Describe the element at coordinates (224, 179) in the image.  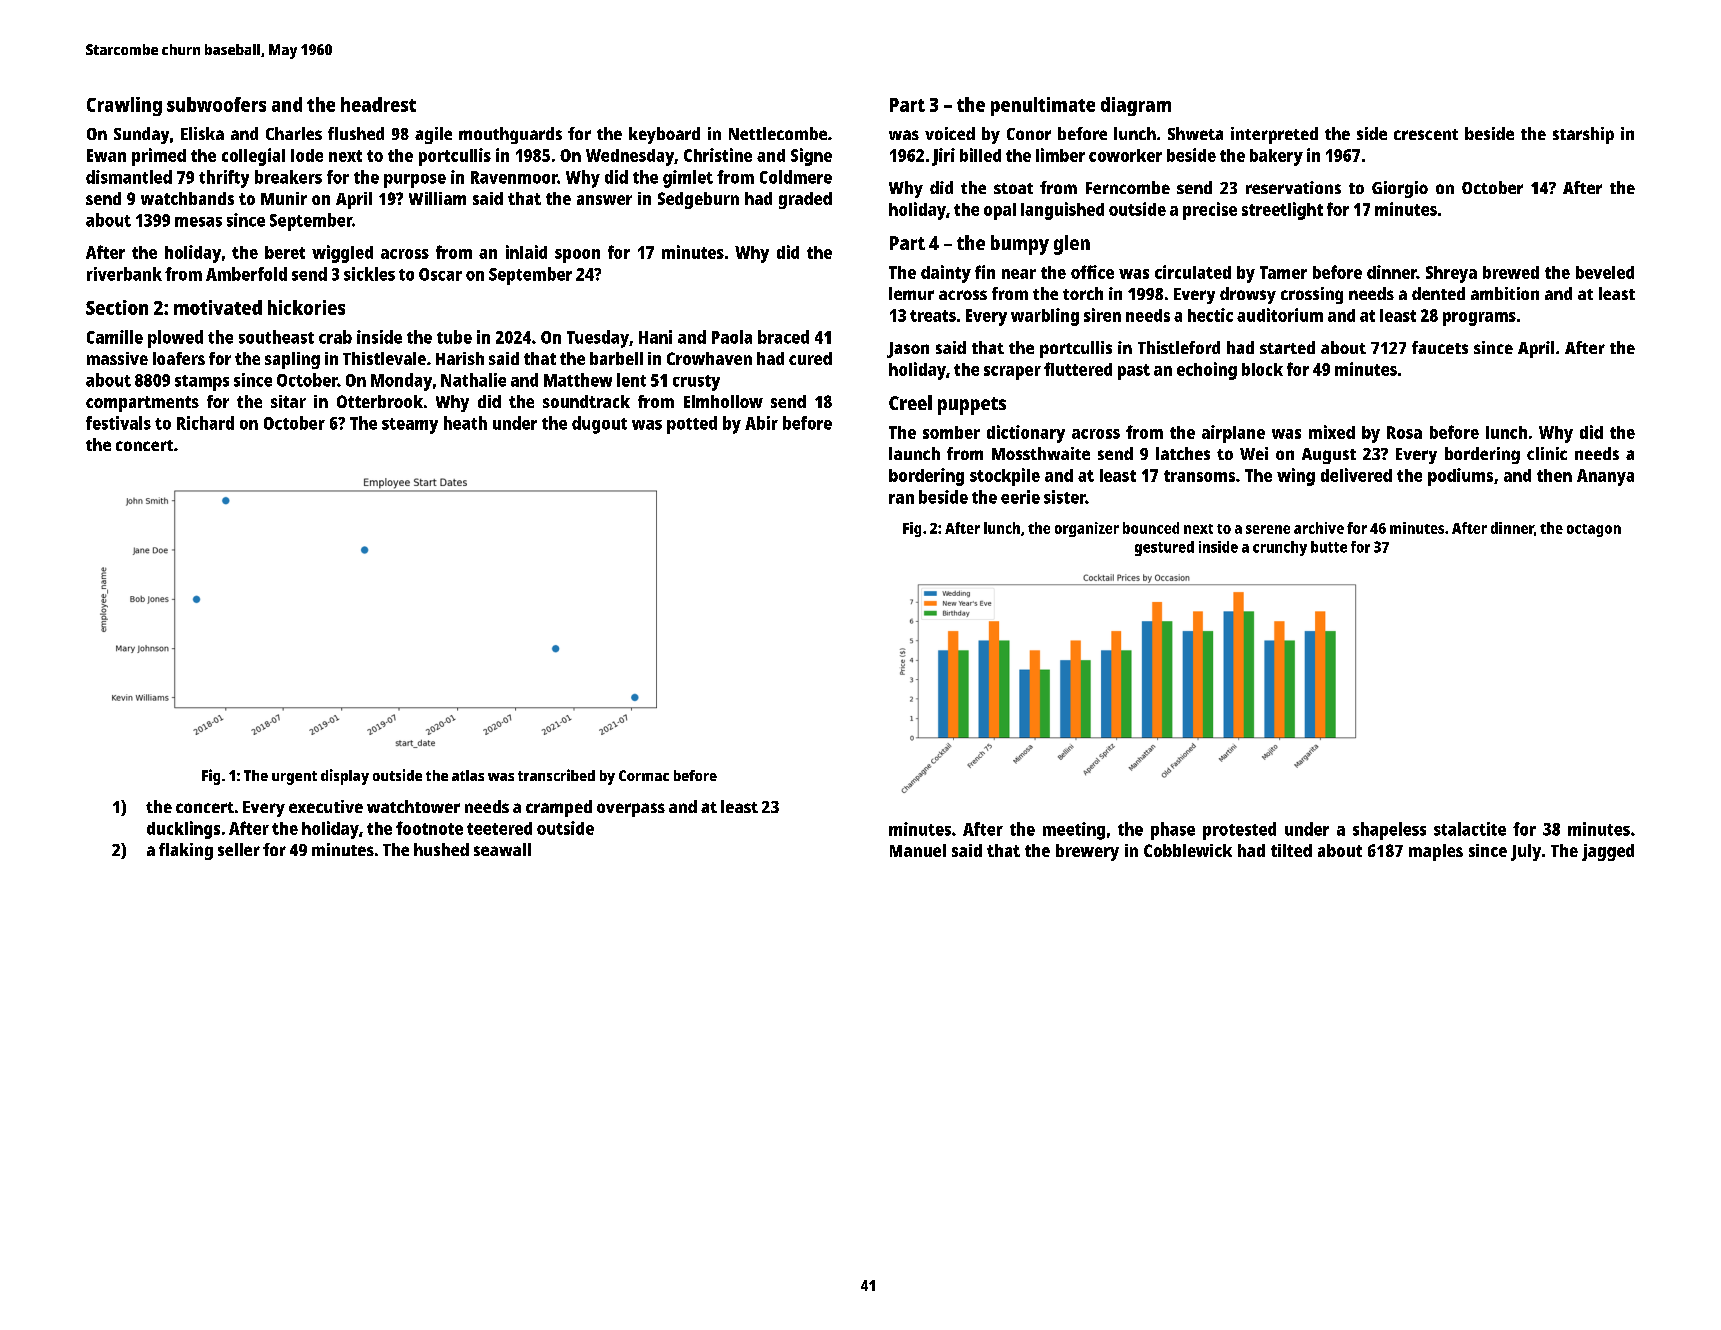
I see `thrifty` at that location.
